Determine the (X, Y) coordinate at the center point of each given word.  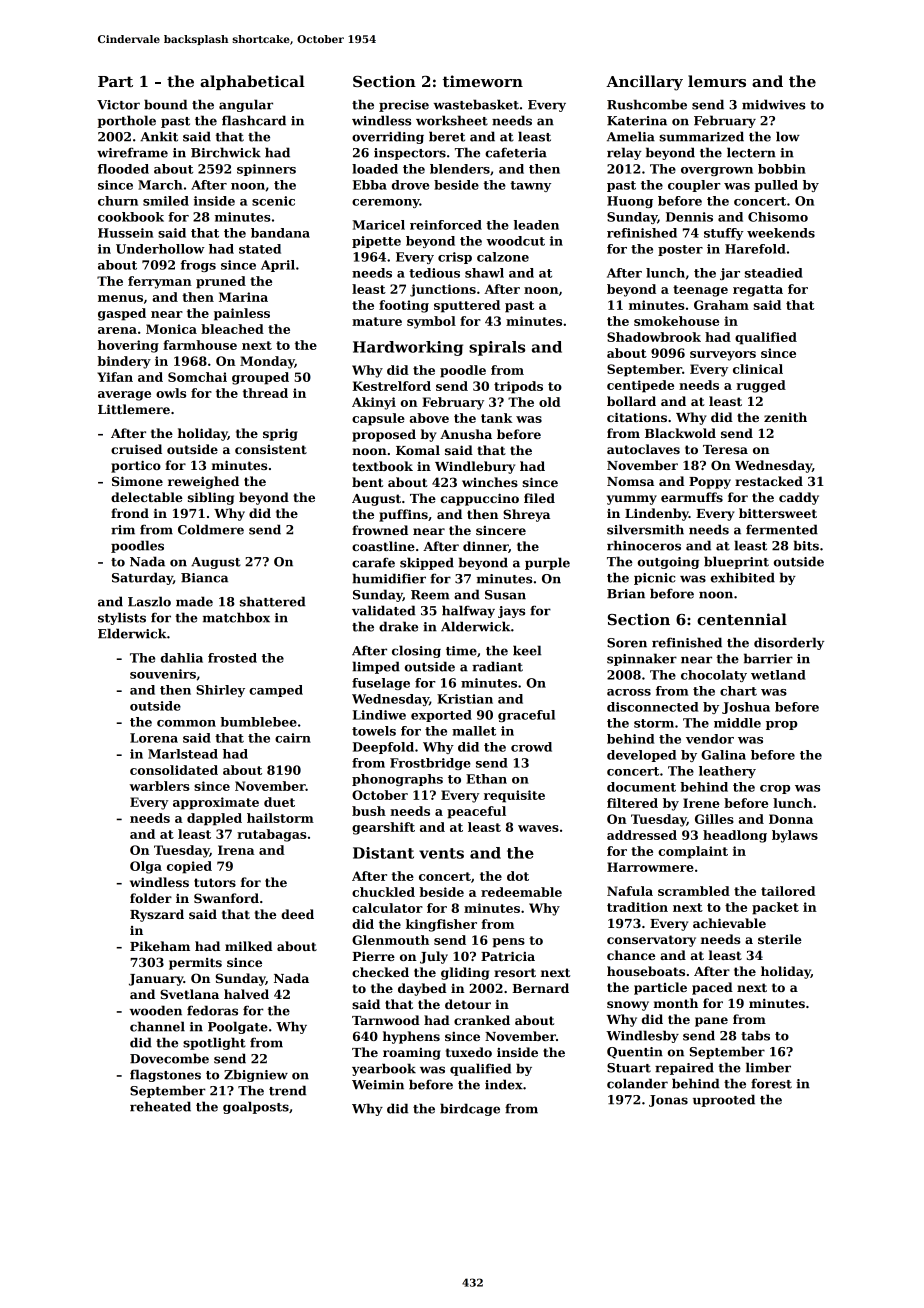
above (429, 418)
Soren (627, 643)
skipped (427, 563)
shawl (484, 273)
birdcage (470, 1109)
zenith (785, 417)
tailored (788, 891)
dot (518, 876)
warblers (160, 786)
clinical (758, 369)
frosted (232, 658)
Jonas (668, 1101)
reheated (160, 1106)
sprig (280, 435)
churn (118, 201)
